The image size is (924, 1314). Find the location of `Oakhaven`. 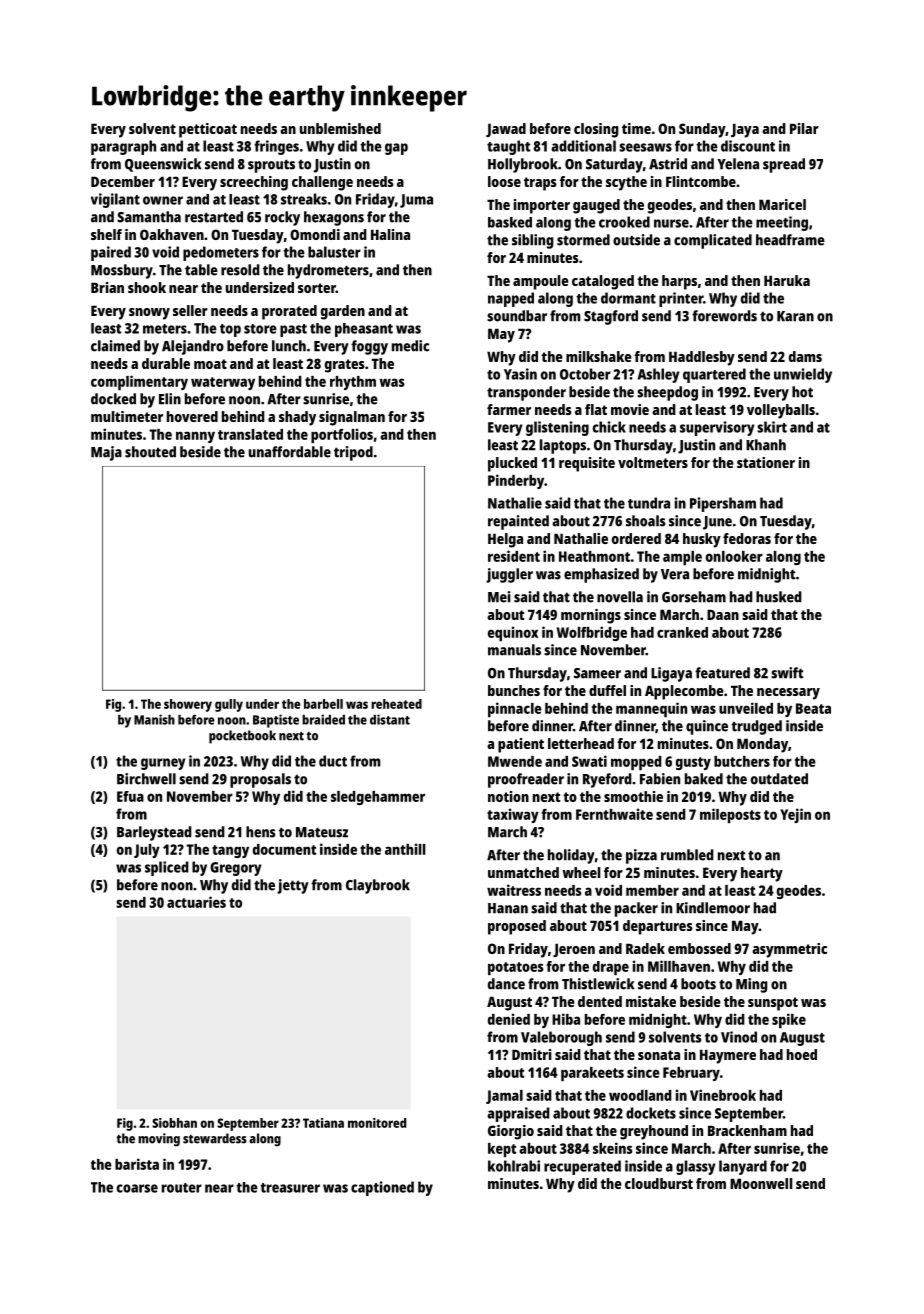

Oakhaven is located at coordinates (172, 234).
